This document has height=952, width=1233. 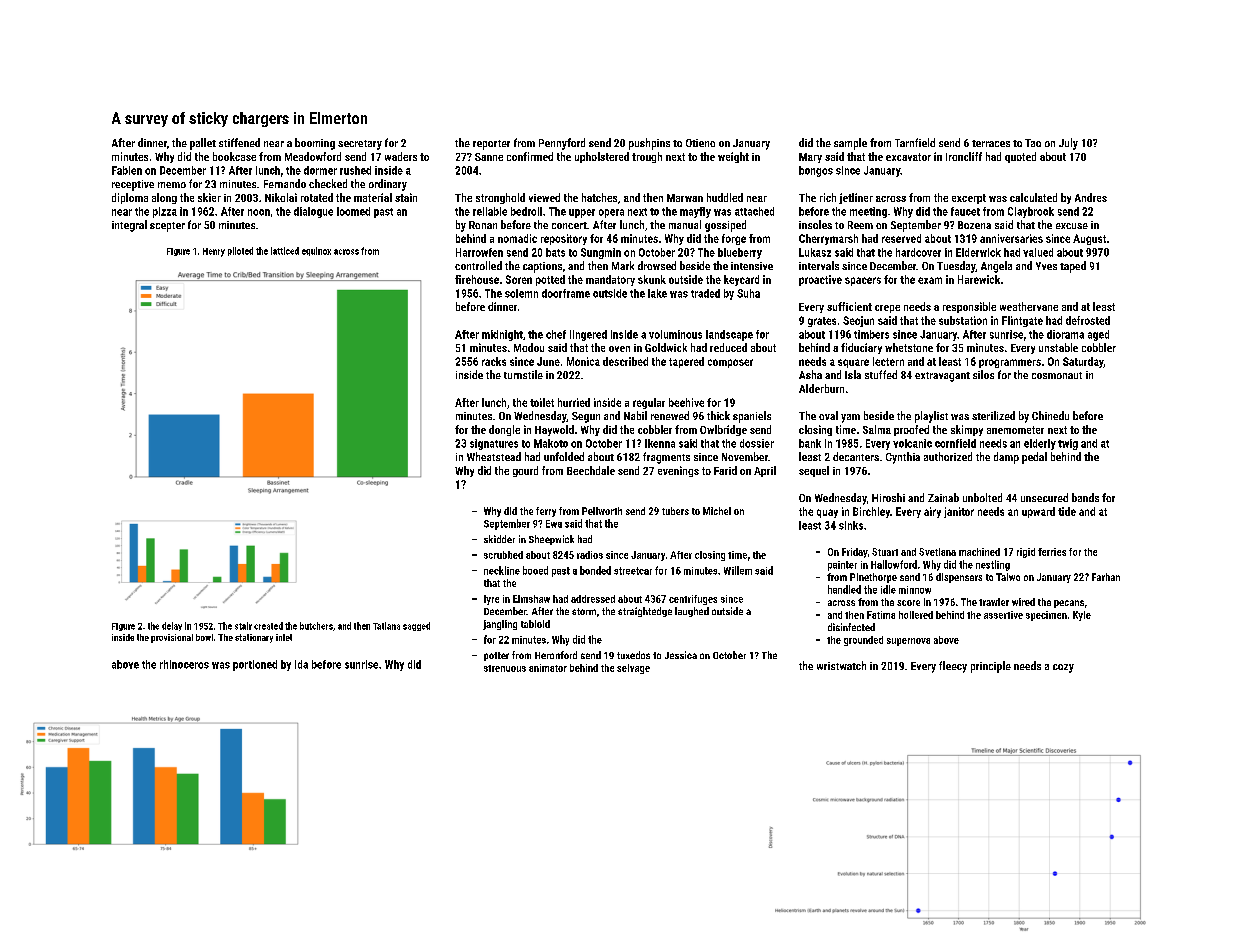 I want to click on diploma, so click(x=130, y=198).
